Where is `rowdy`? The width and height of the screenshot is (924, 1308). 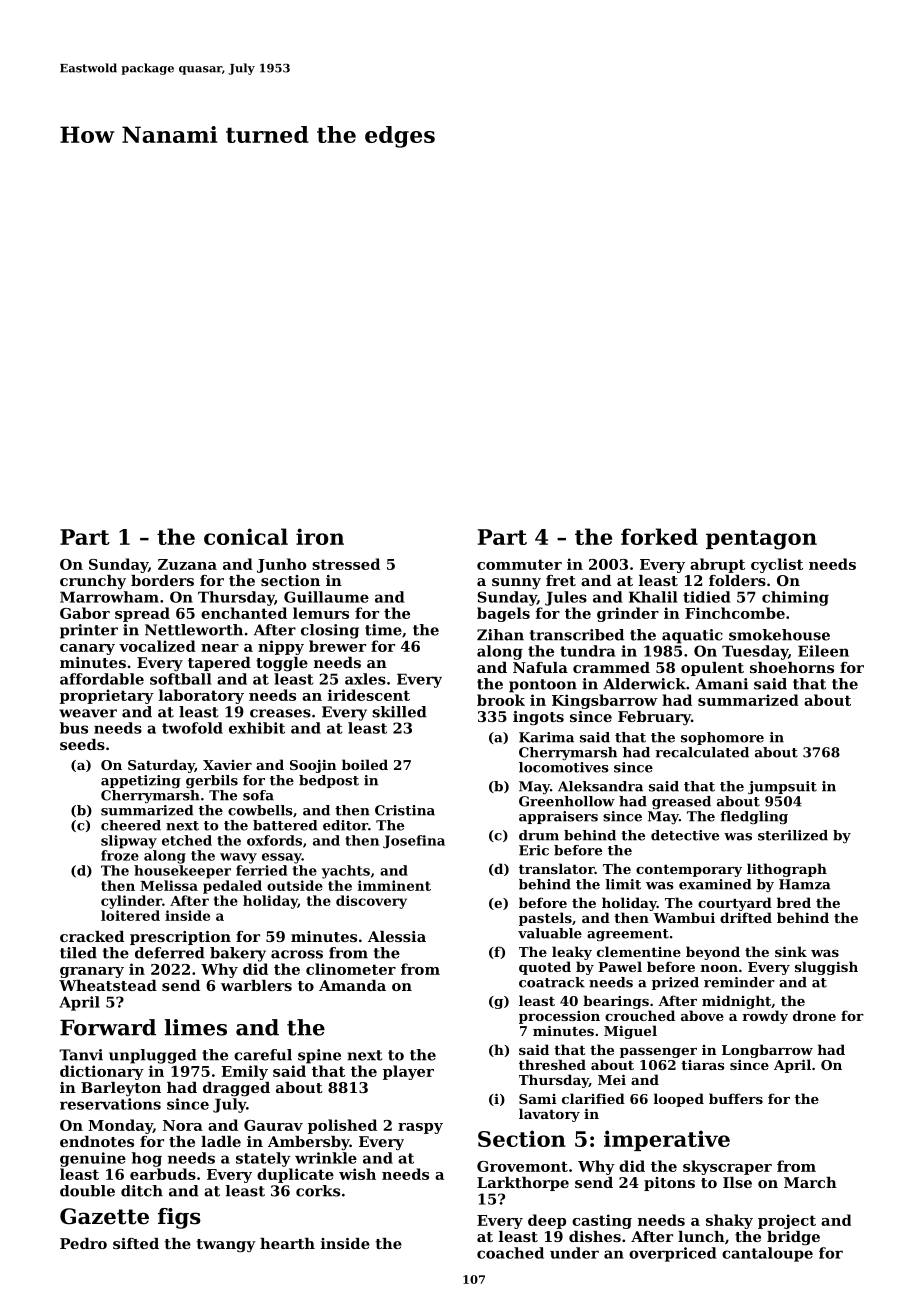 rowdy is located at coordinates (765, 1017).
